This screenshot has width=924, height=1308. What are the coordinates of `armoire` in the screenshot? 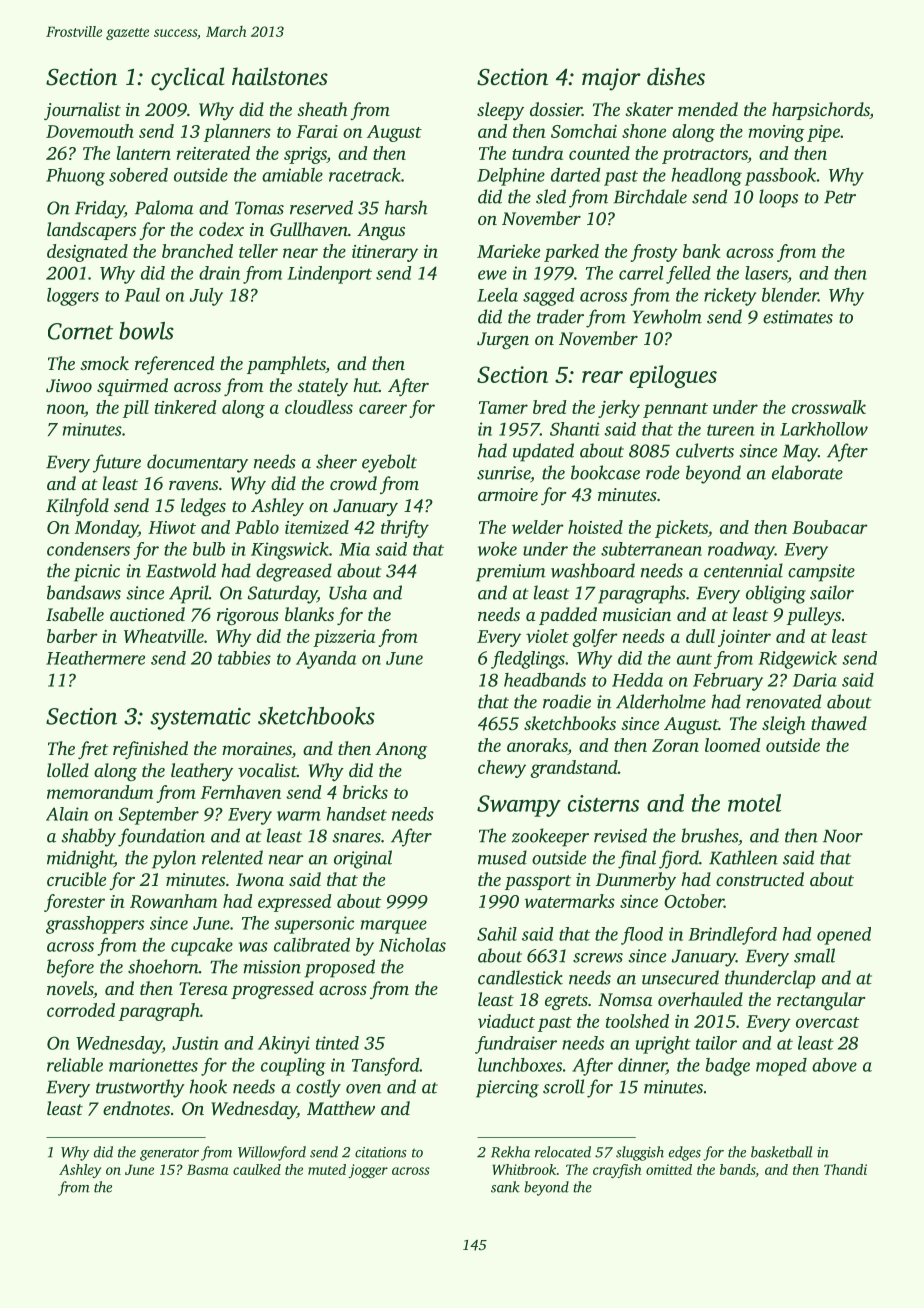 It's located at (508, 494).
